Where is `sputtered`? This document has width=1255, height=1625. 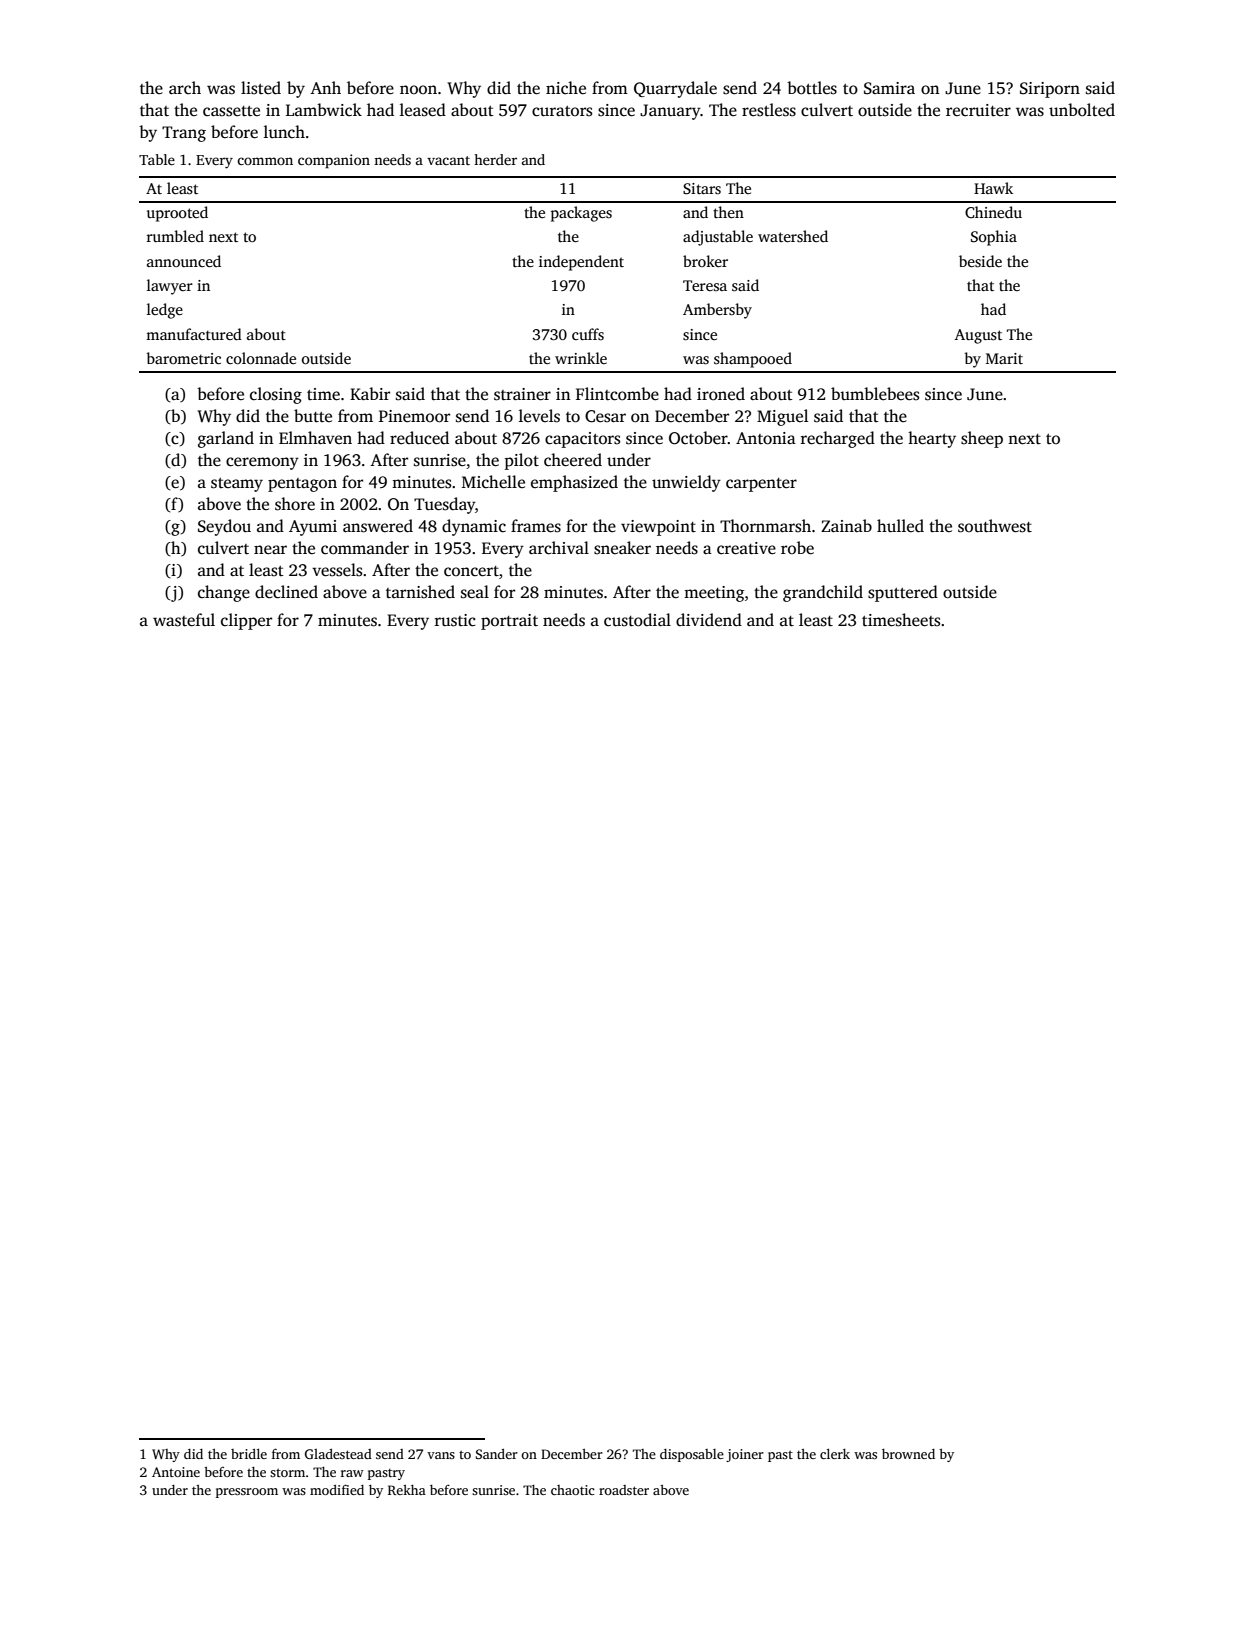
sputtered is located at coordinates (903, 593).
